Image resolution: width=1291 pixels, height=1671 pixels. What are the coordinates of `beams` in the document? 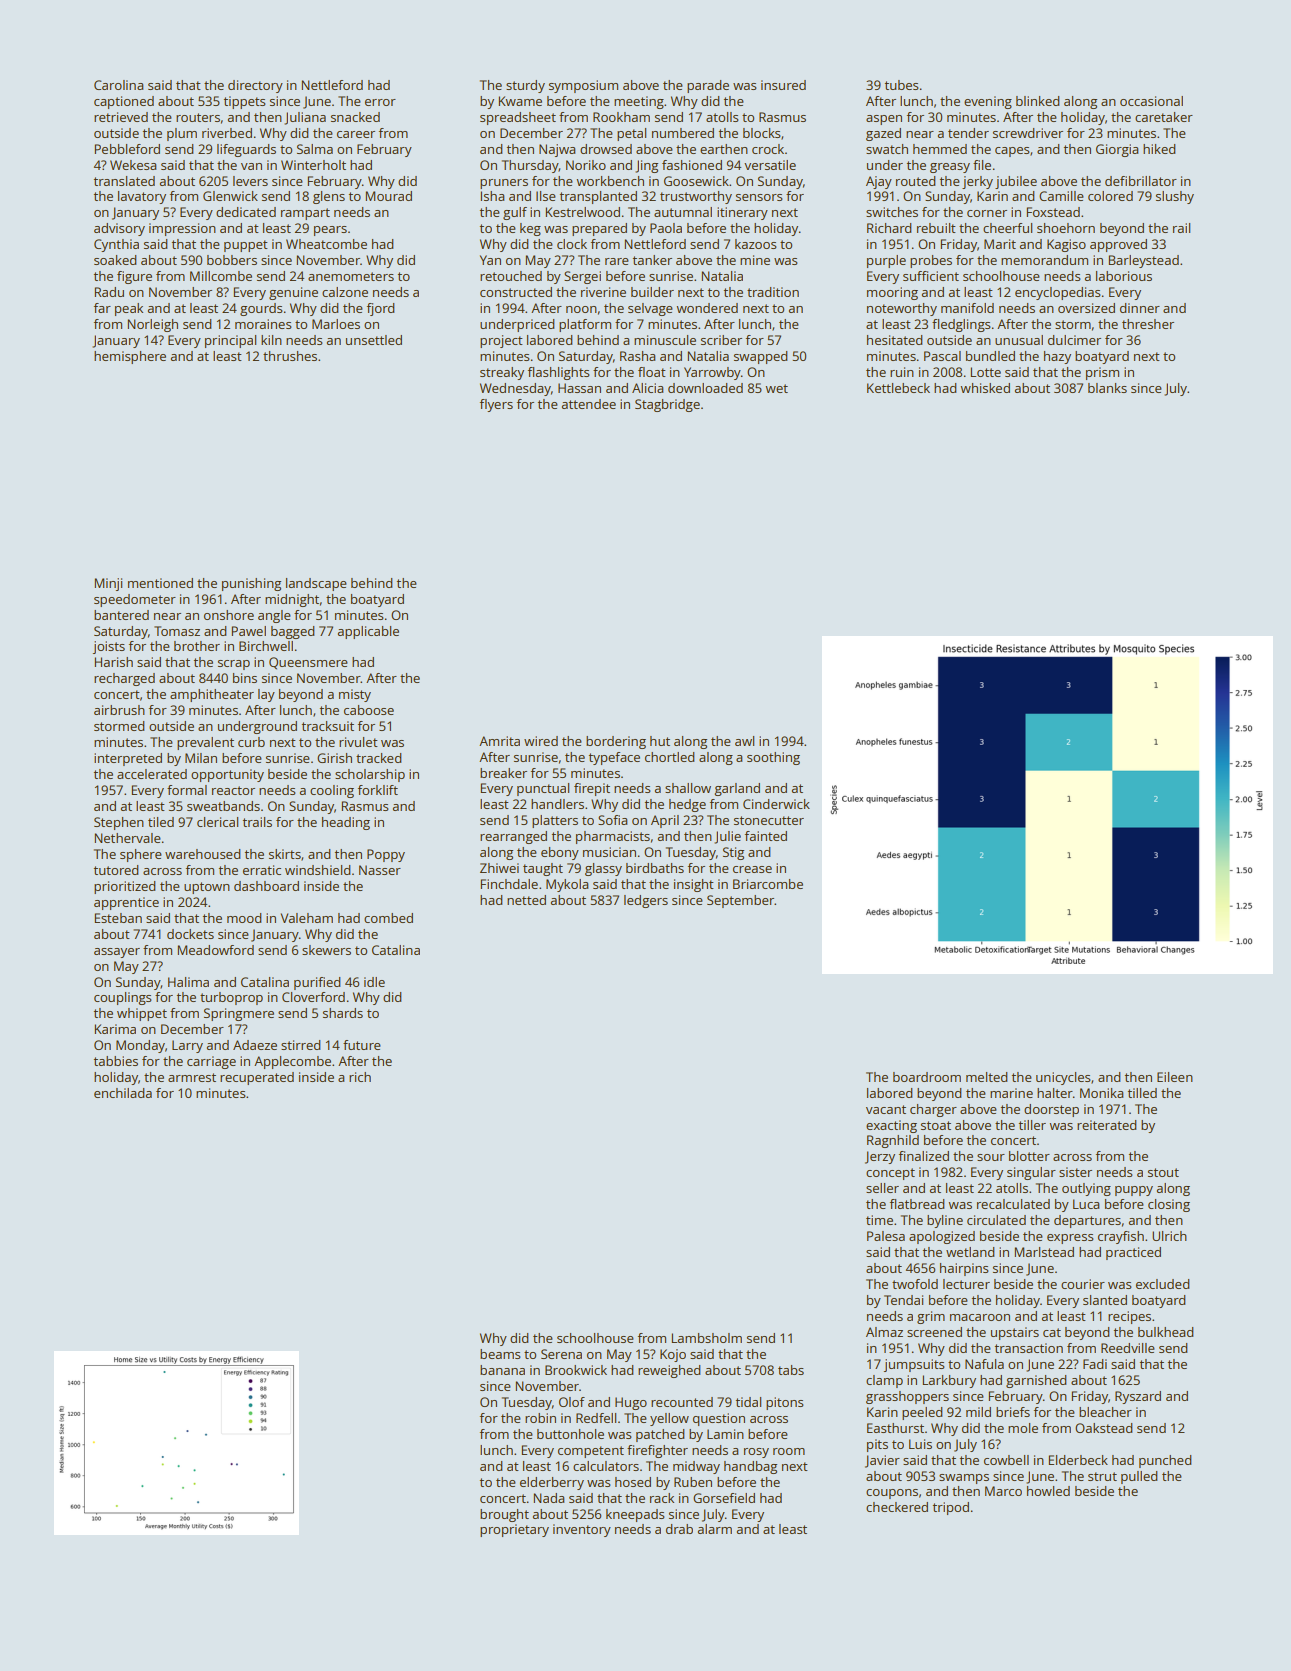 It's located at (500, 1354).
